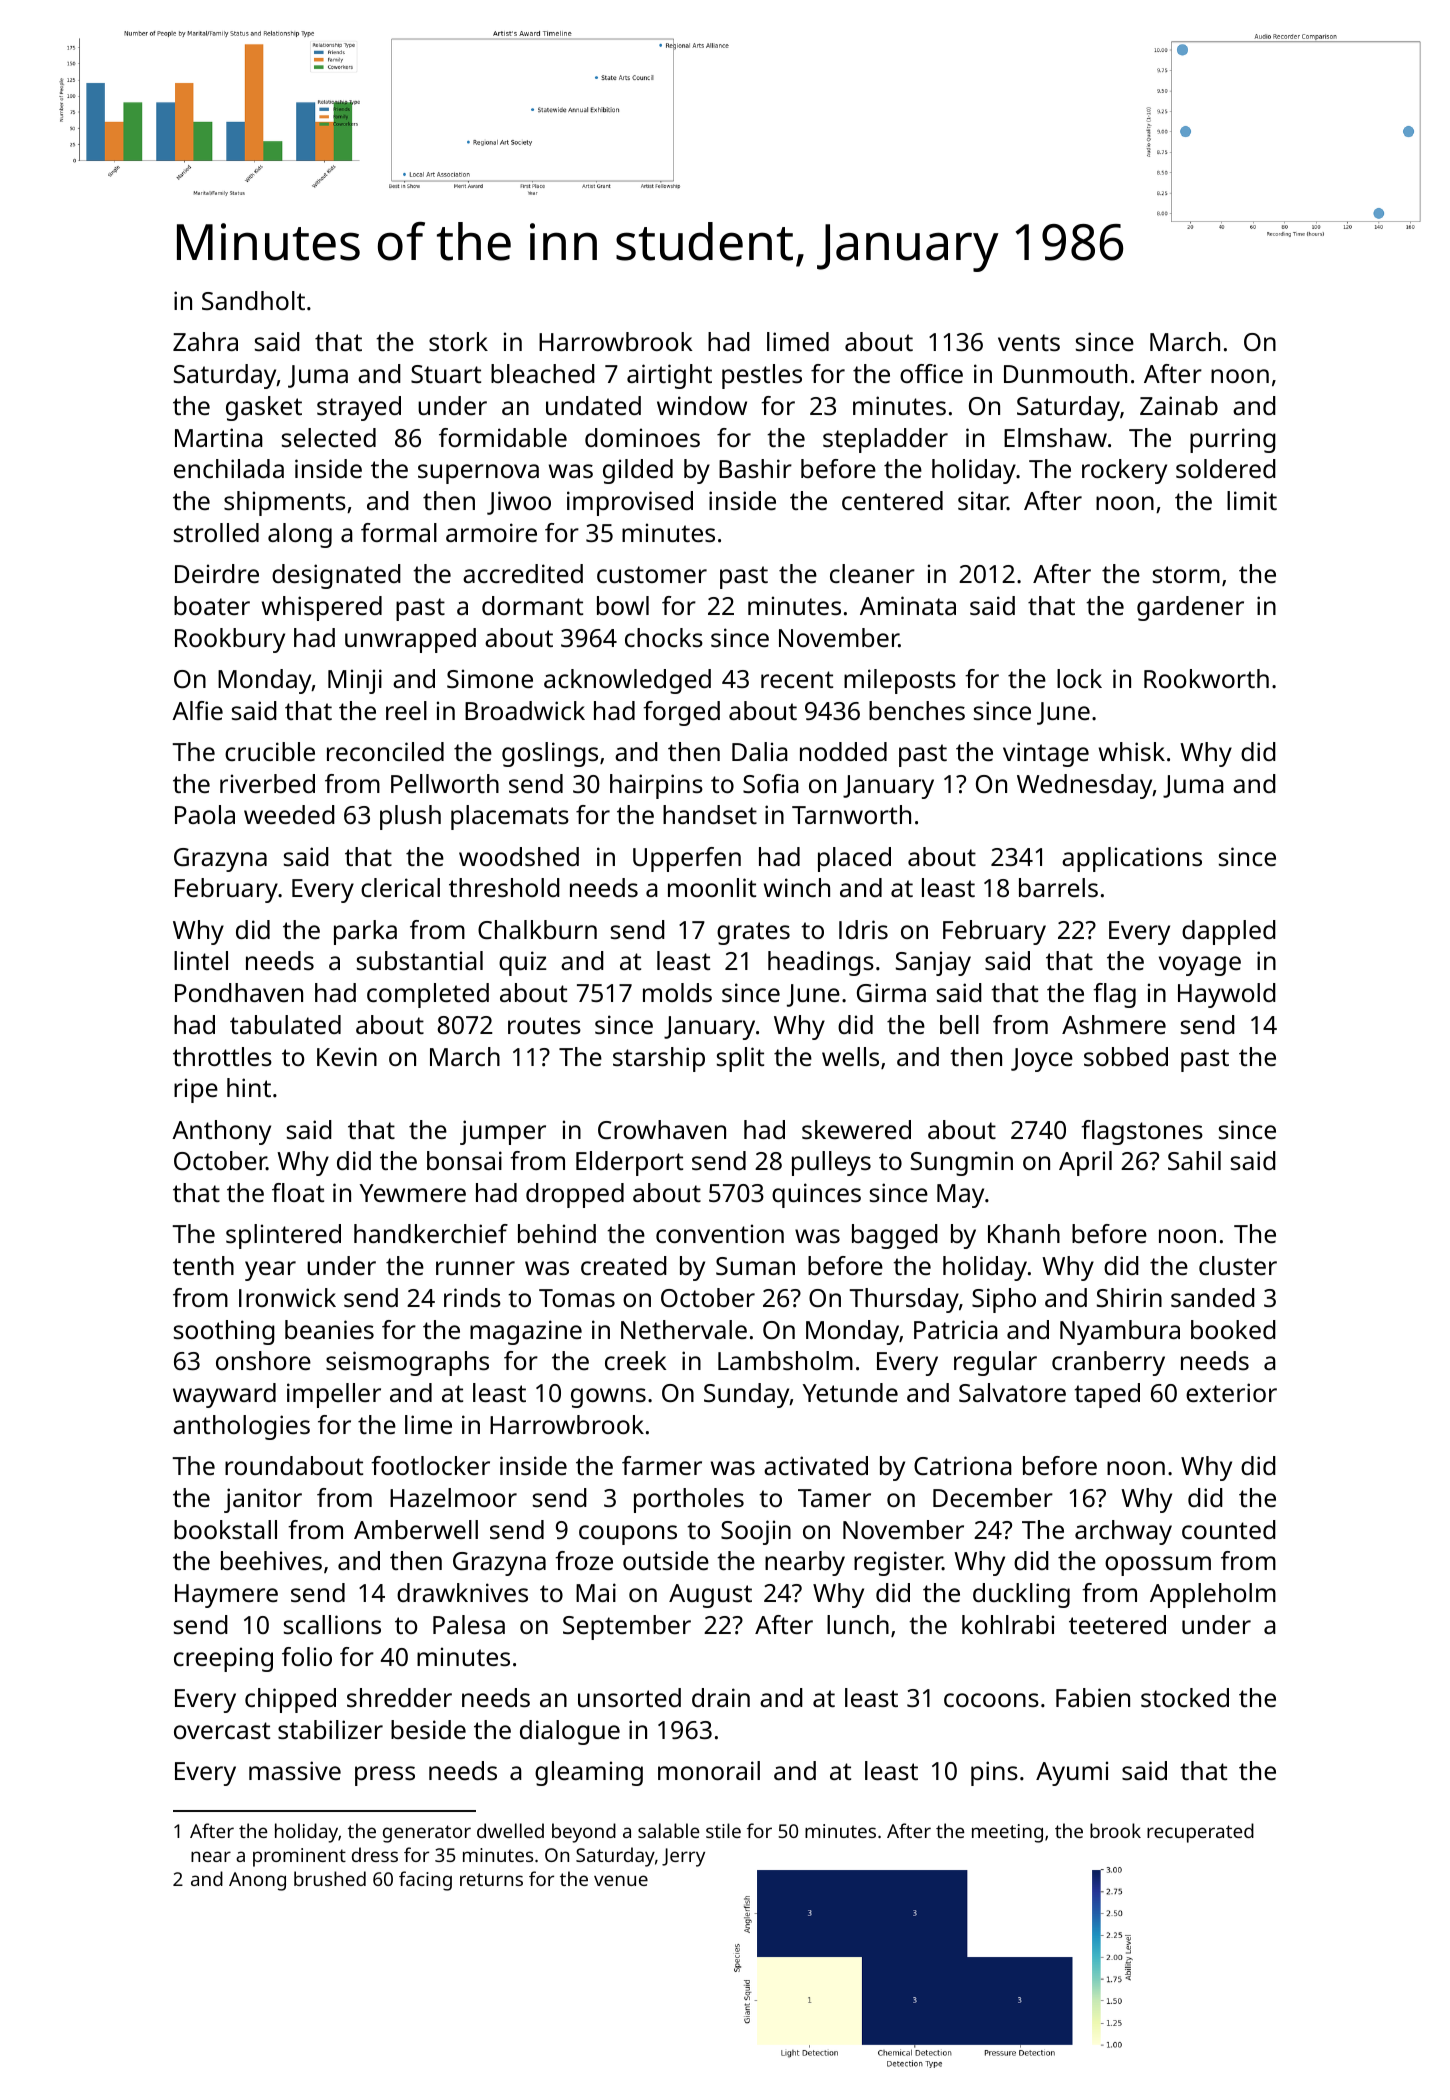 This document has height=2100, width=1450. What do you see at coordinates (762, 376) in the document?
I see `pestles` at bounding box center [762, 376].
